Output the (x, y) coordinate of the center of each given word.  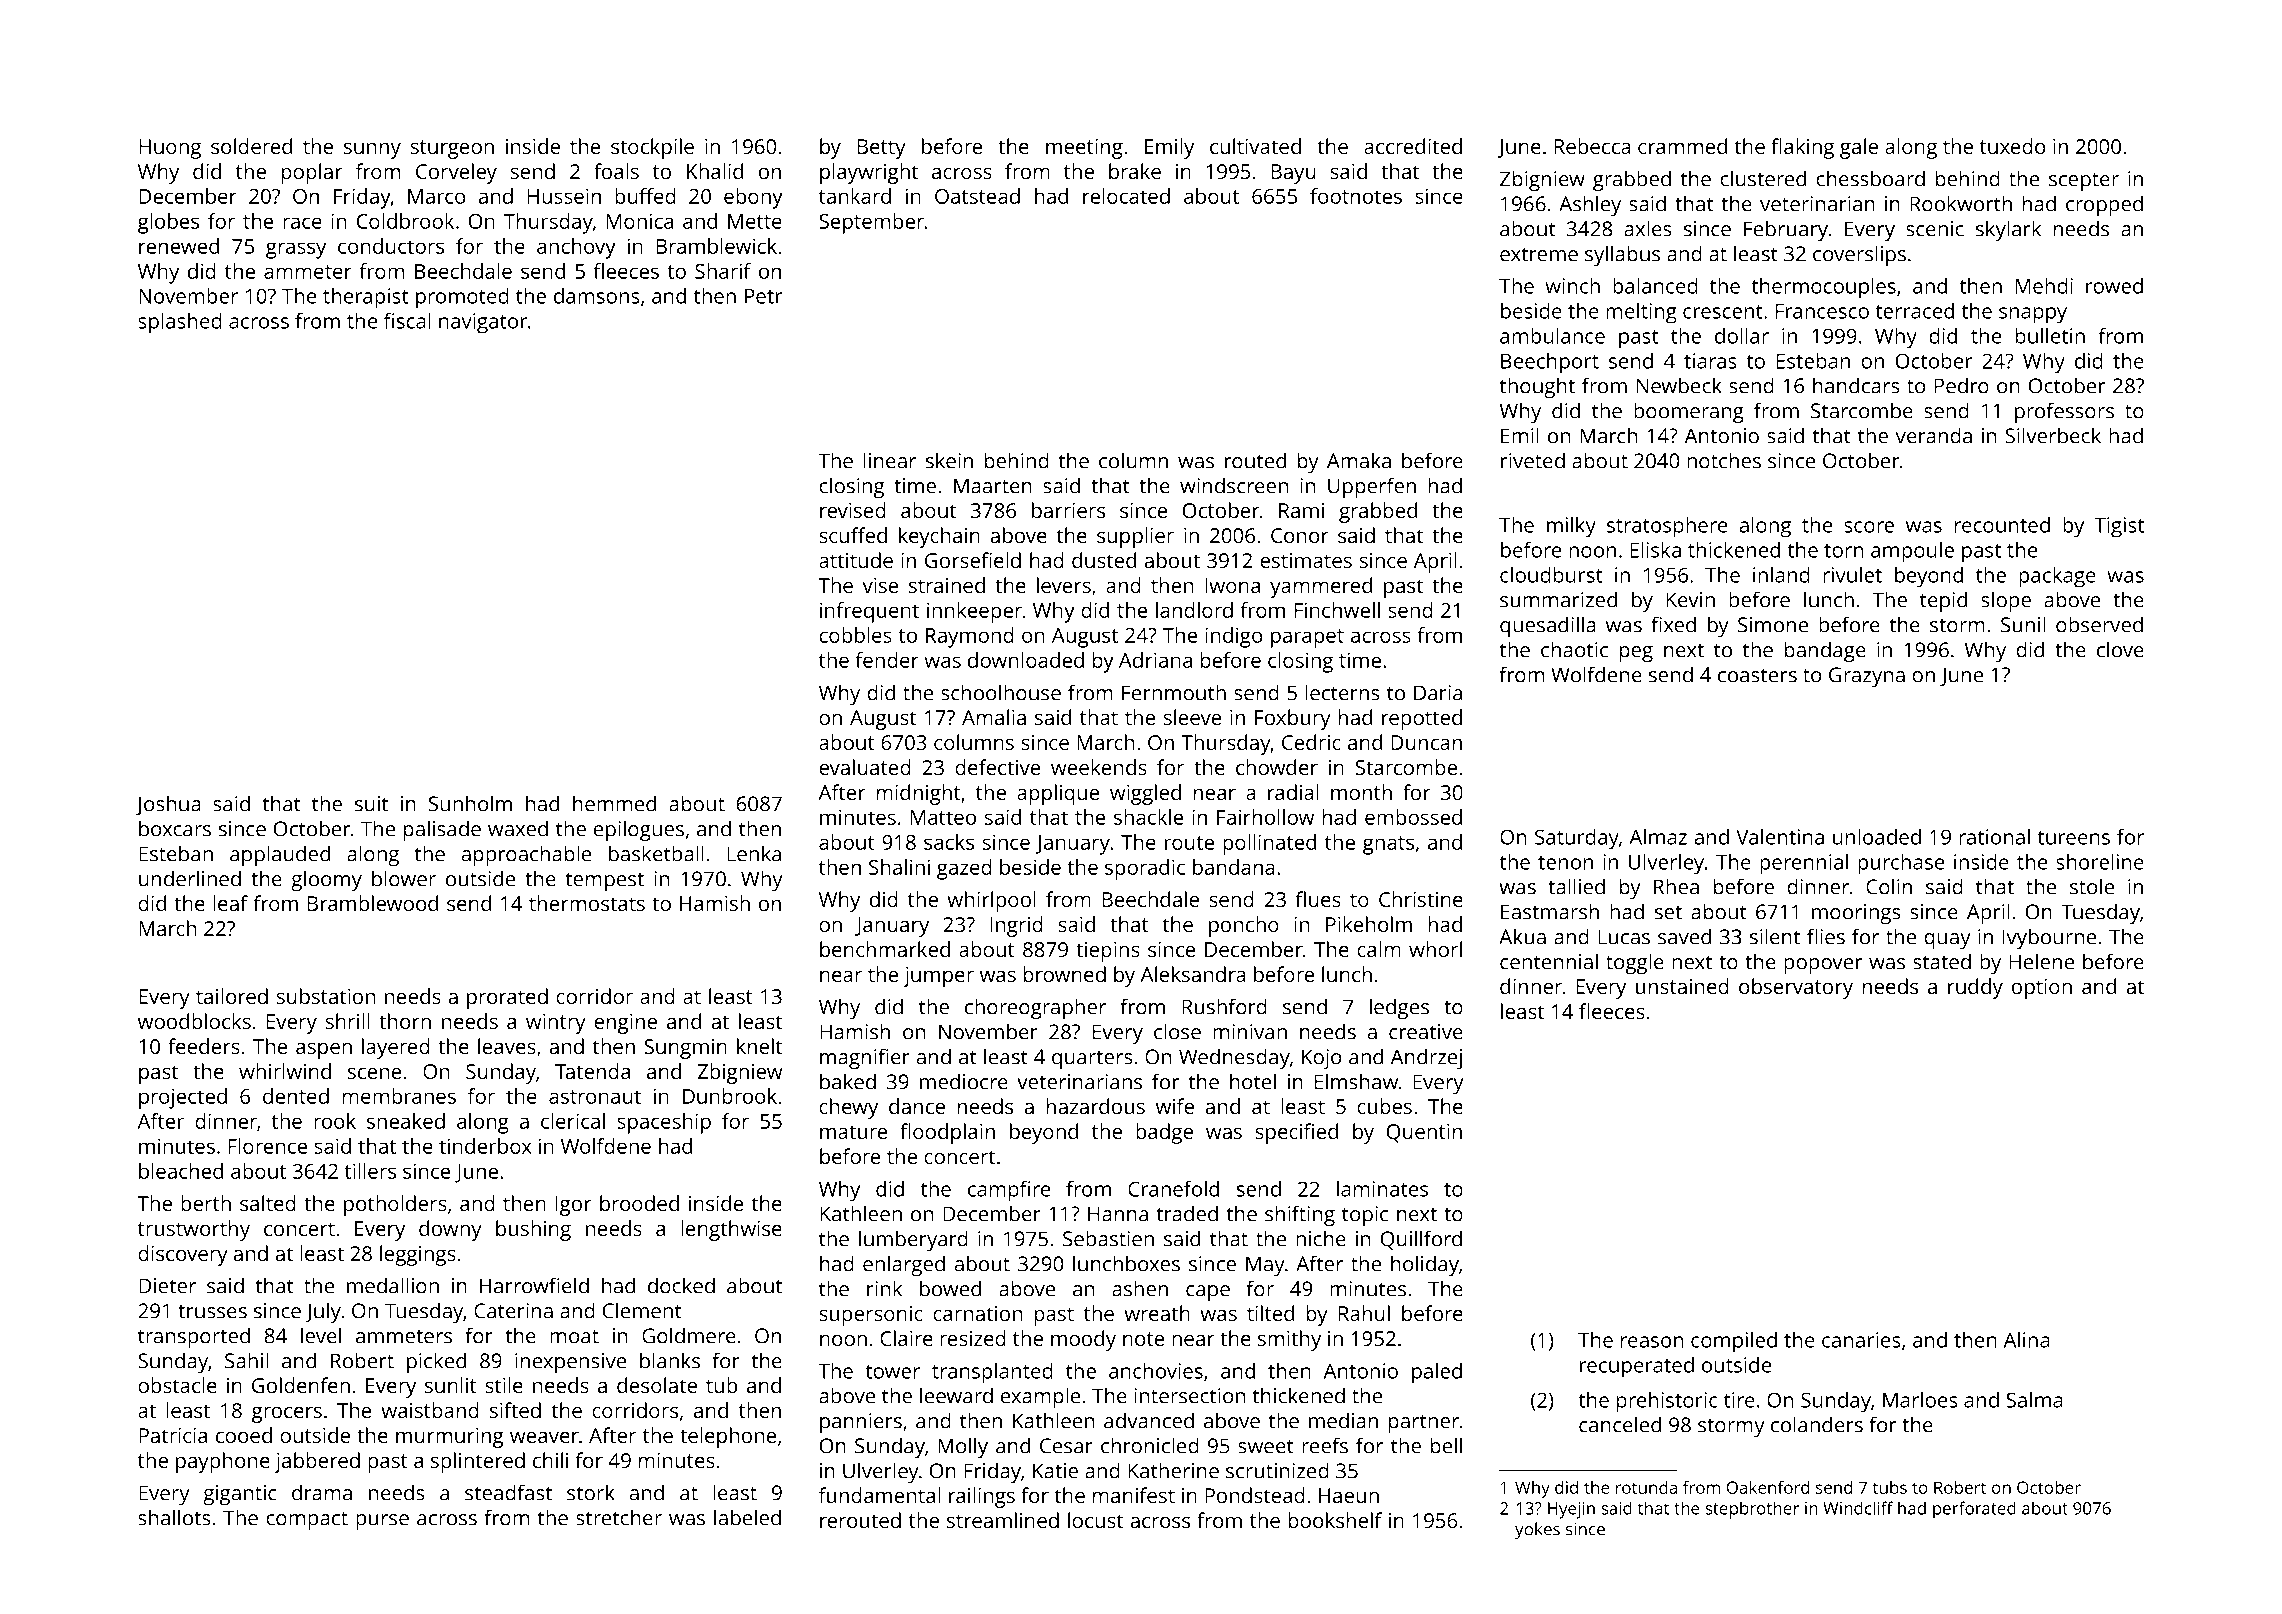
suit (371, 804)
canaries (1861, 1340)
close (1177, 1031)
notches (1724, 460)
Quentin (1424, 1133)
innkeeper (974, 612)
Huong (170, 149)
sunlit (451, 1385)
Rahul (1364, 1313)
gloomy (326, 880)
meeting (1084, 149)
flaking (1802, 148)
